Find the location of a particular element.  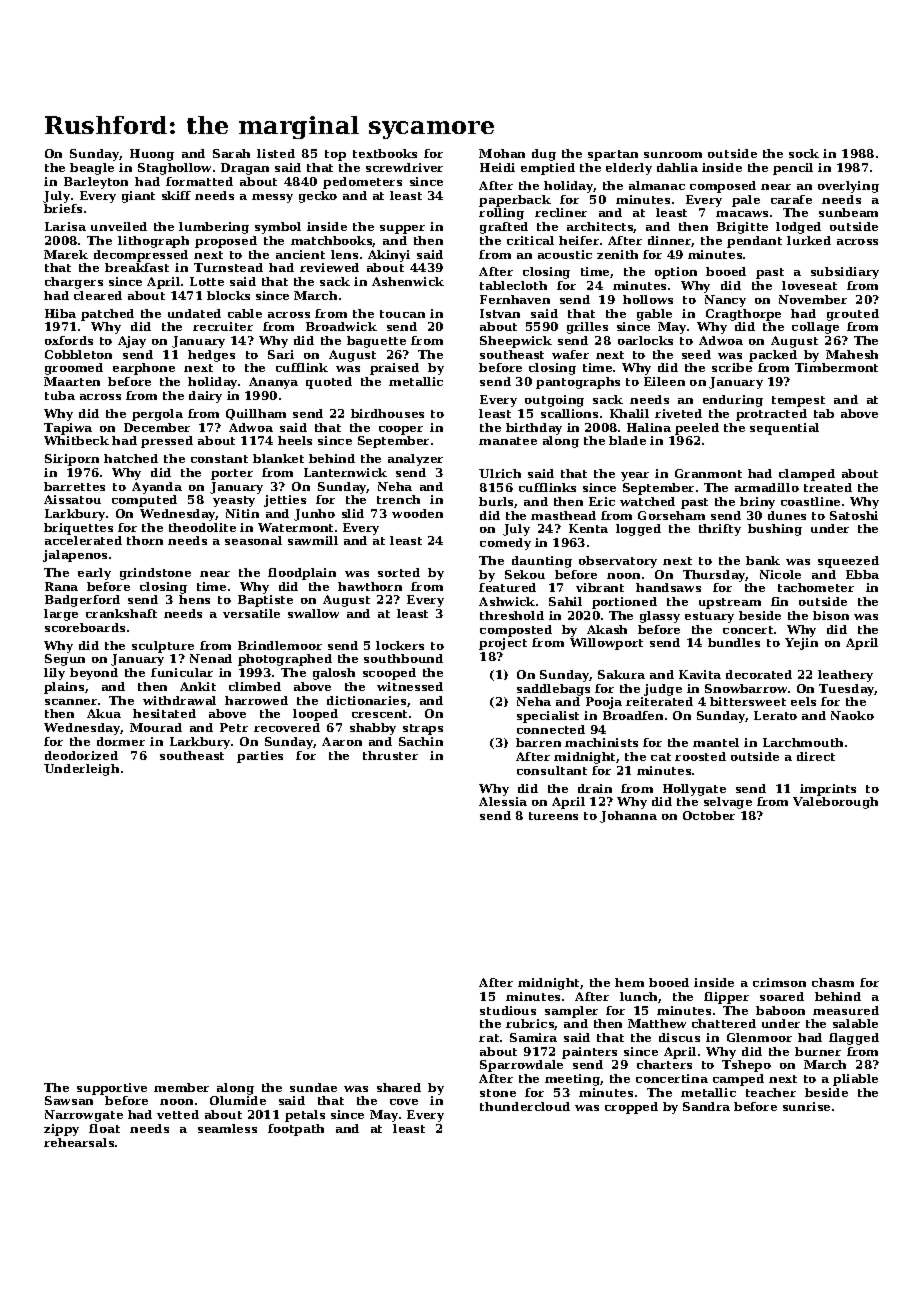

supportive is located at coordinates (112, 1089).
